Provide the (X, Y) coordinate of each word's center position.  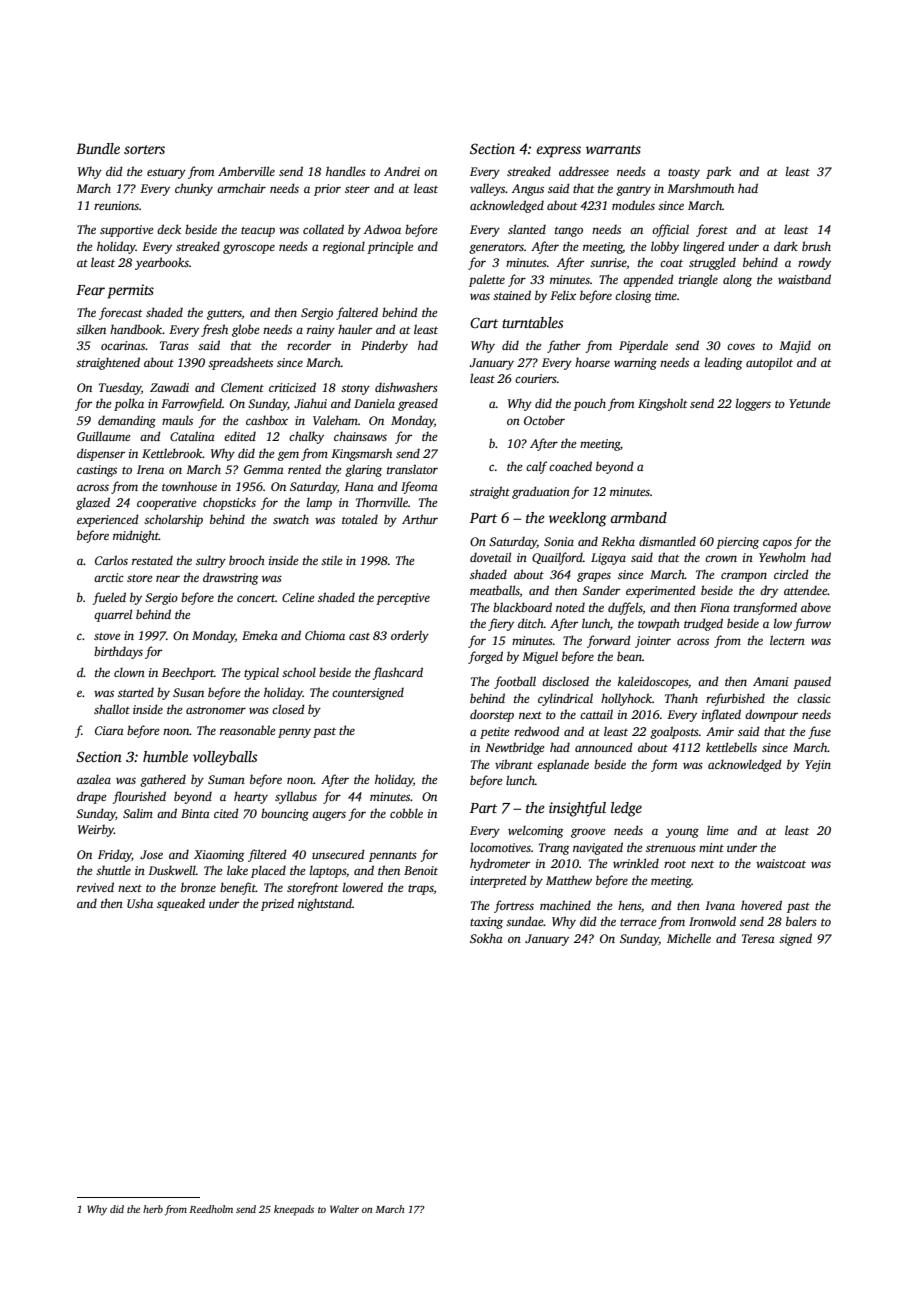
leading (723, 363)
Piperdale (643, 346)
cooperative (166, 504)
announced (604, 747)
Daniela (374, 403)
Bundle (98, 148)
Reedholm (211, 1209)
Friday (115, 855)
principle (390, 247)
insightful (577, 809)
